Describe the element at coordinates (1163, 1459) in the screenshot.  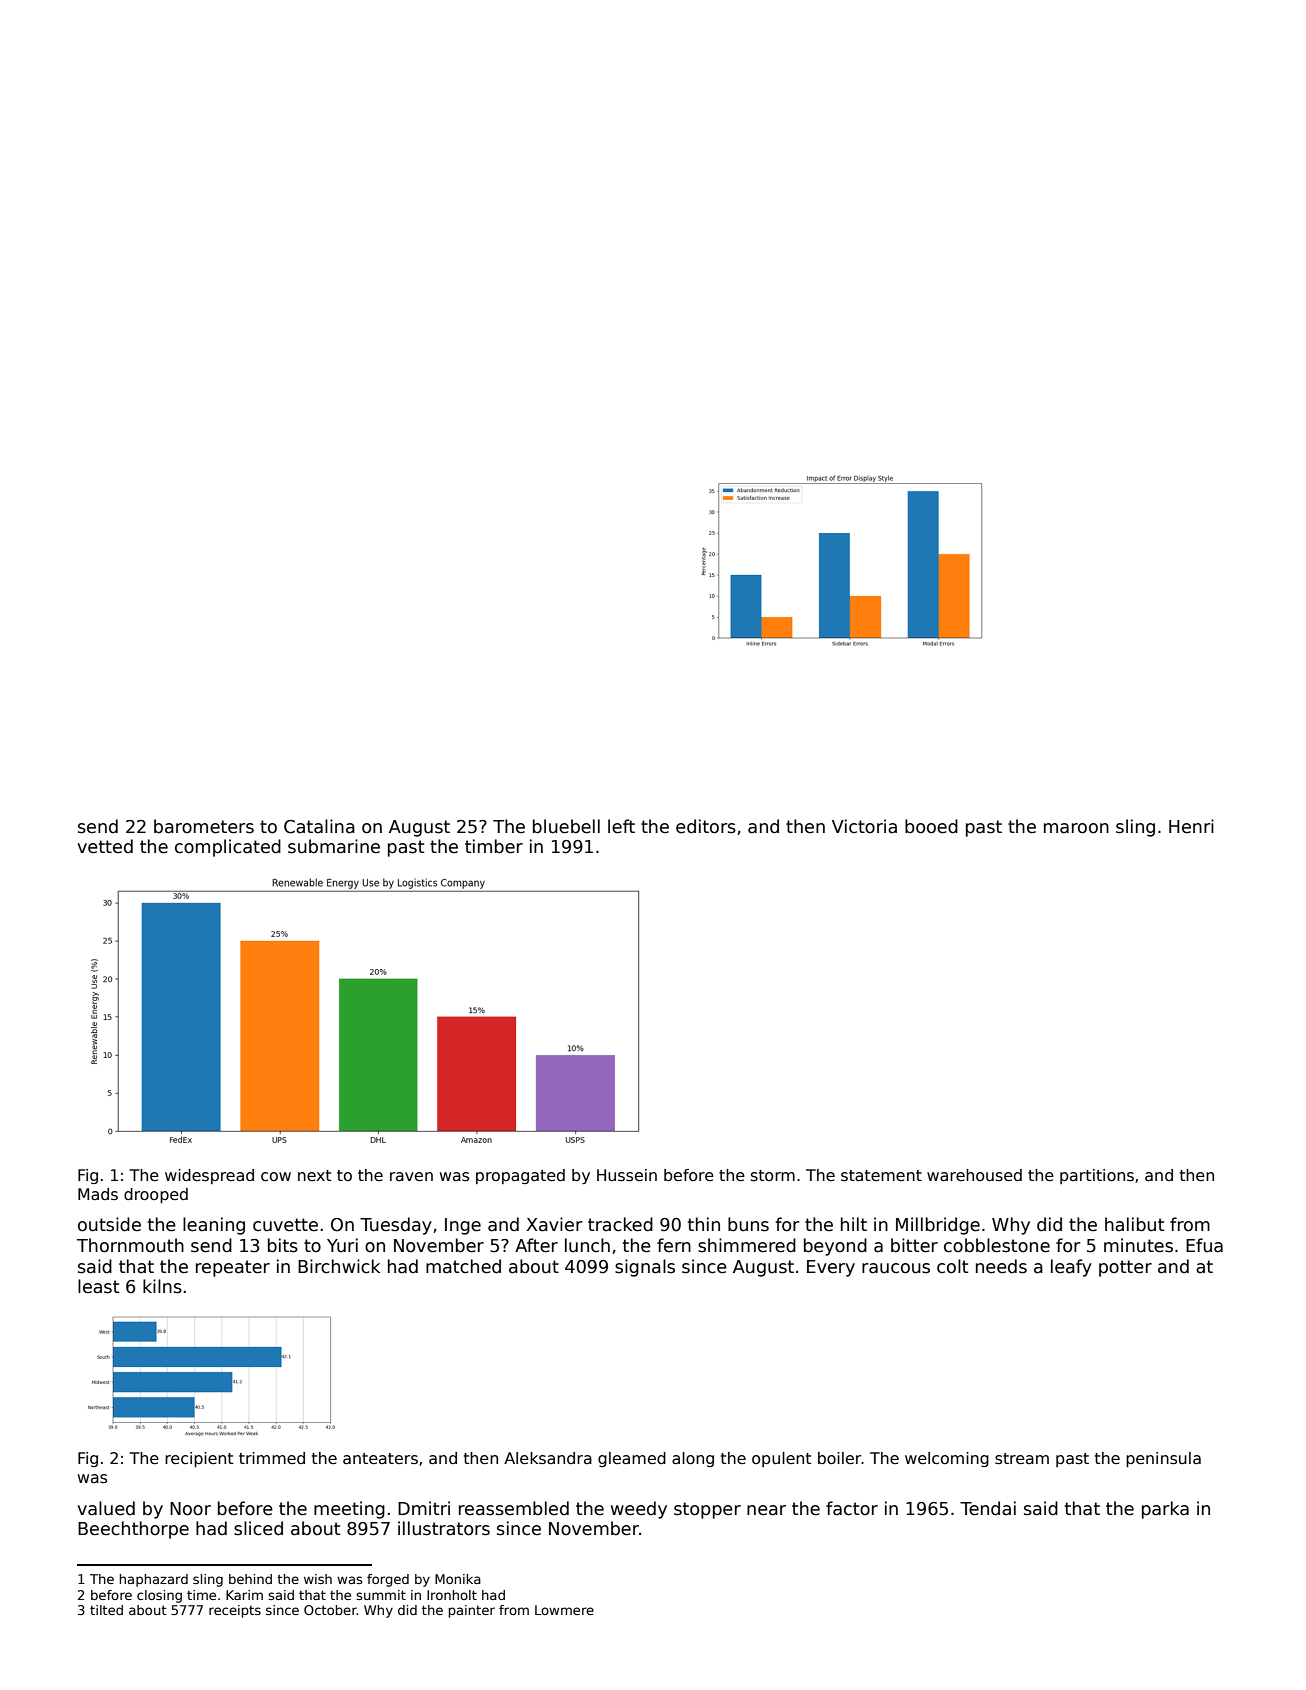
I see `peninsula` at that location.
